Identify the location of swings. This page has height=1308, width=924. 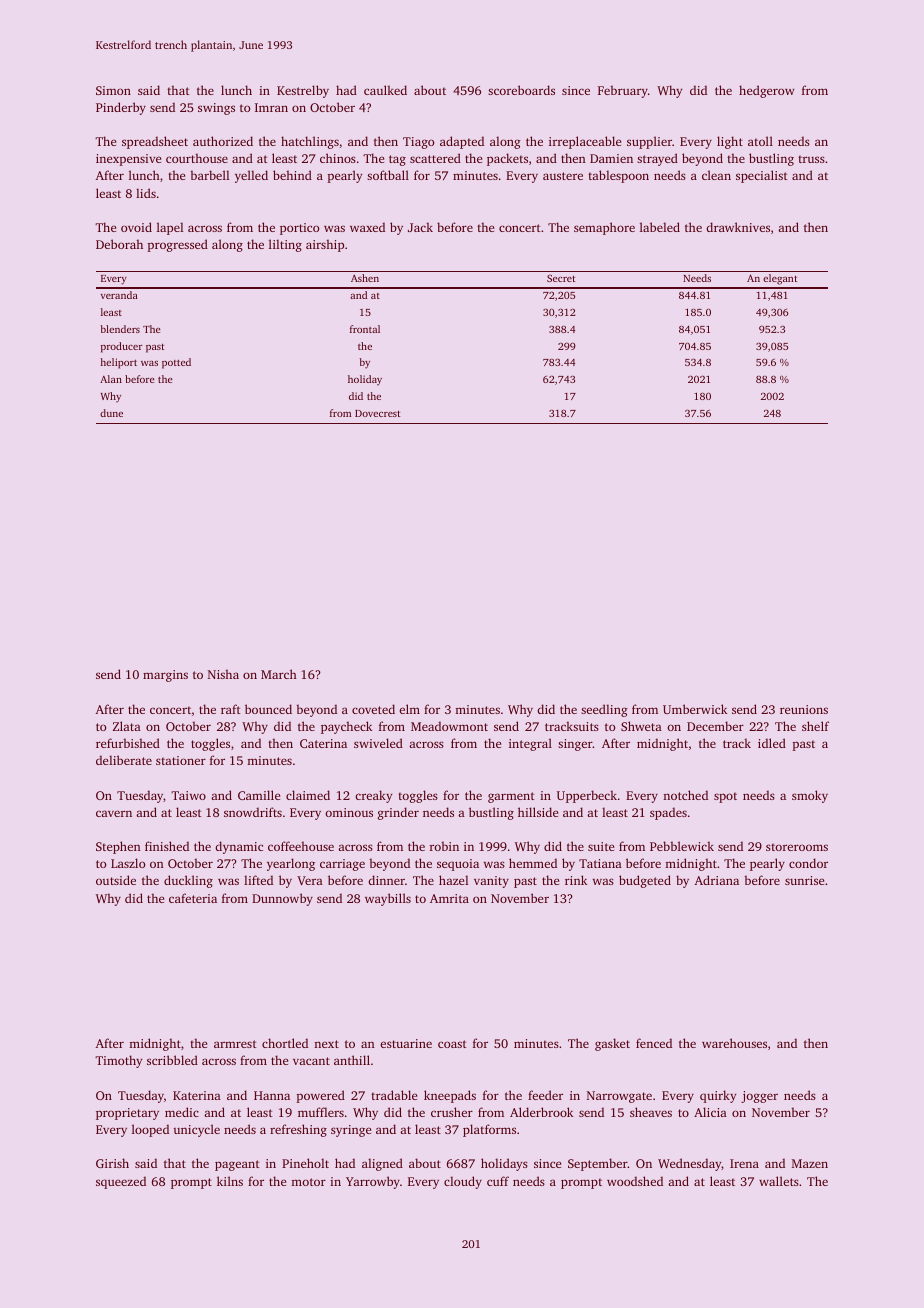
(216, 109).
